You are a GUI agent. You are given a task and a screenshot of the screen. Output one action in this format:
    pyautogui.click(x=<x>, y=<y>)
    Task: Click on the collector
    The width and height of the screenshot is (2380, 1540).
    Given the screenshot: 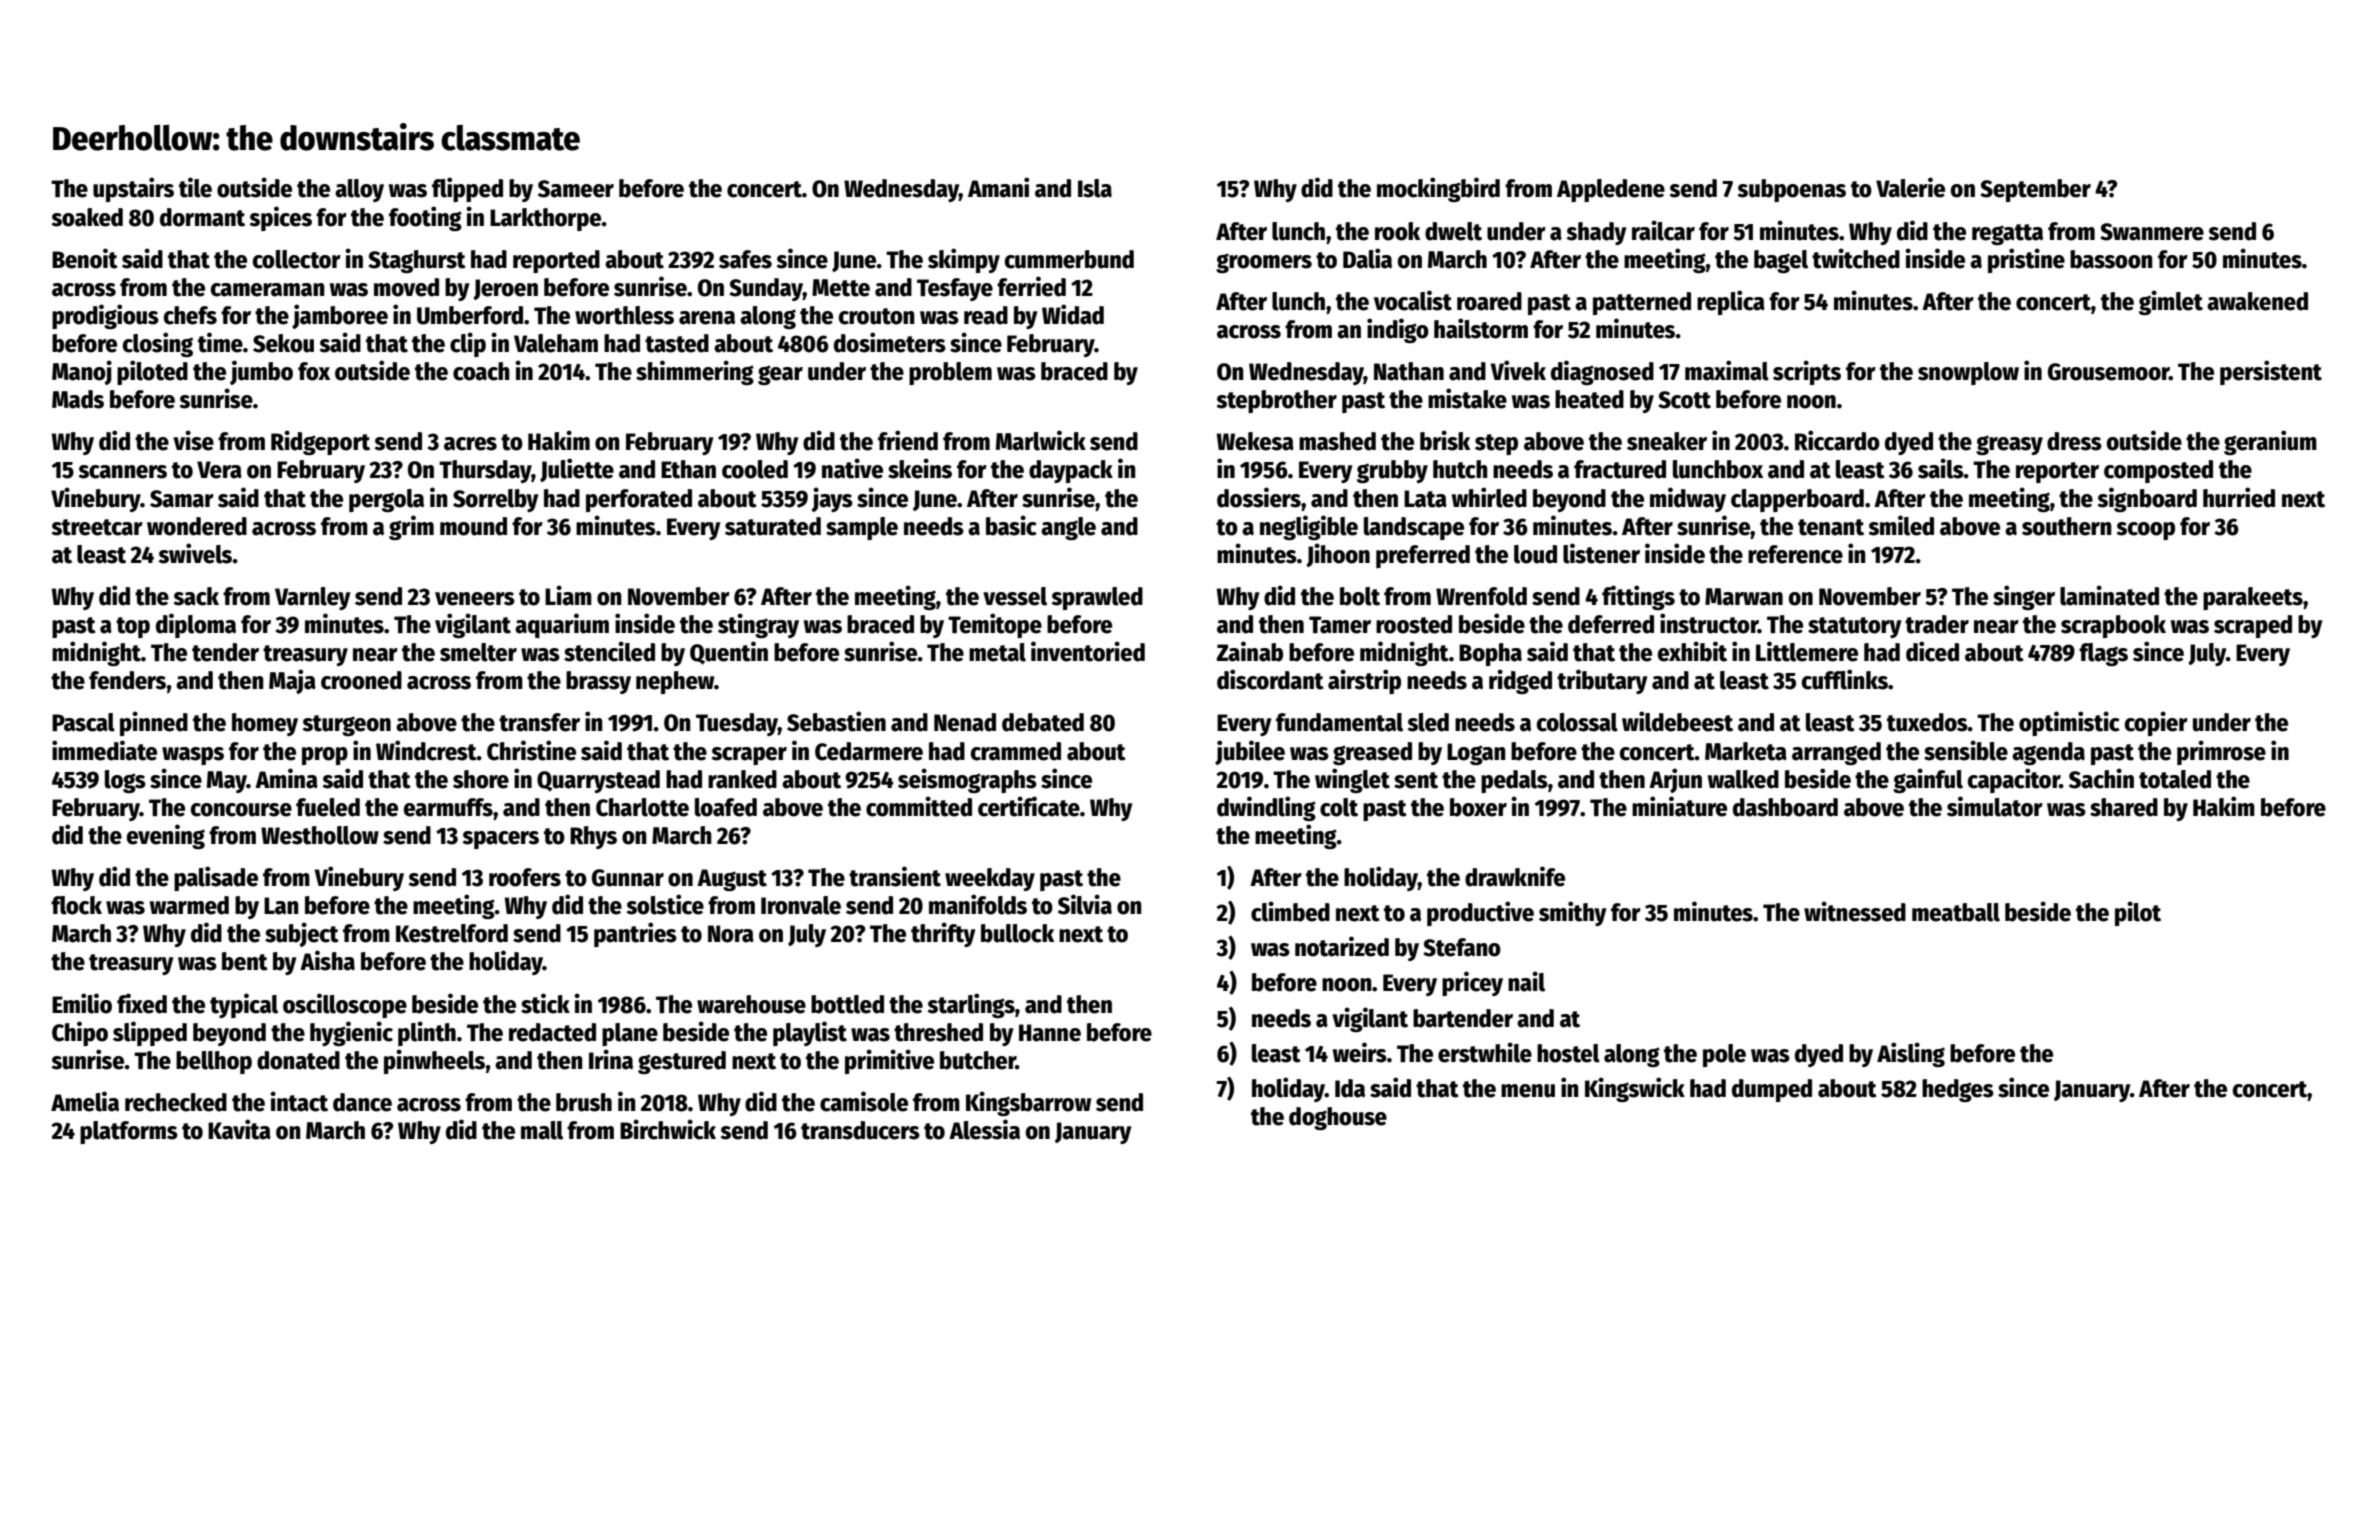 What is the action you would take?
    pyautogui.click(x=297, y=259)
